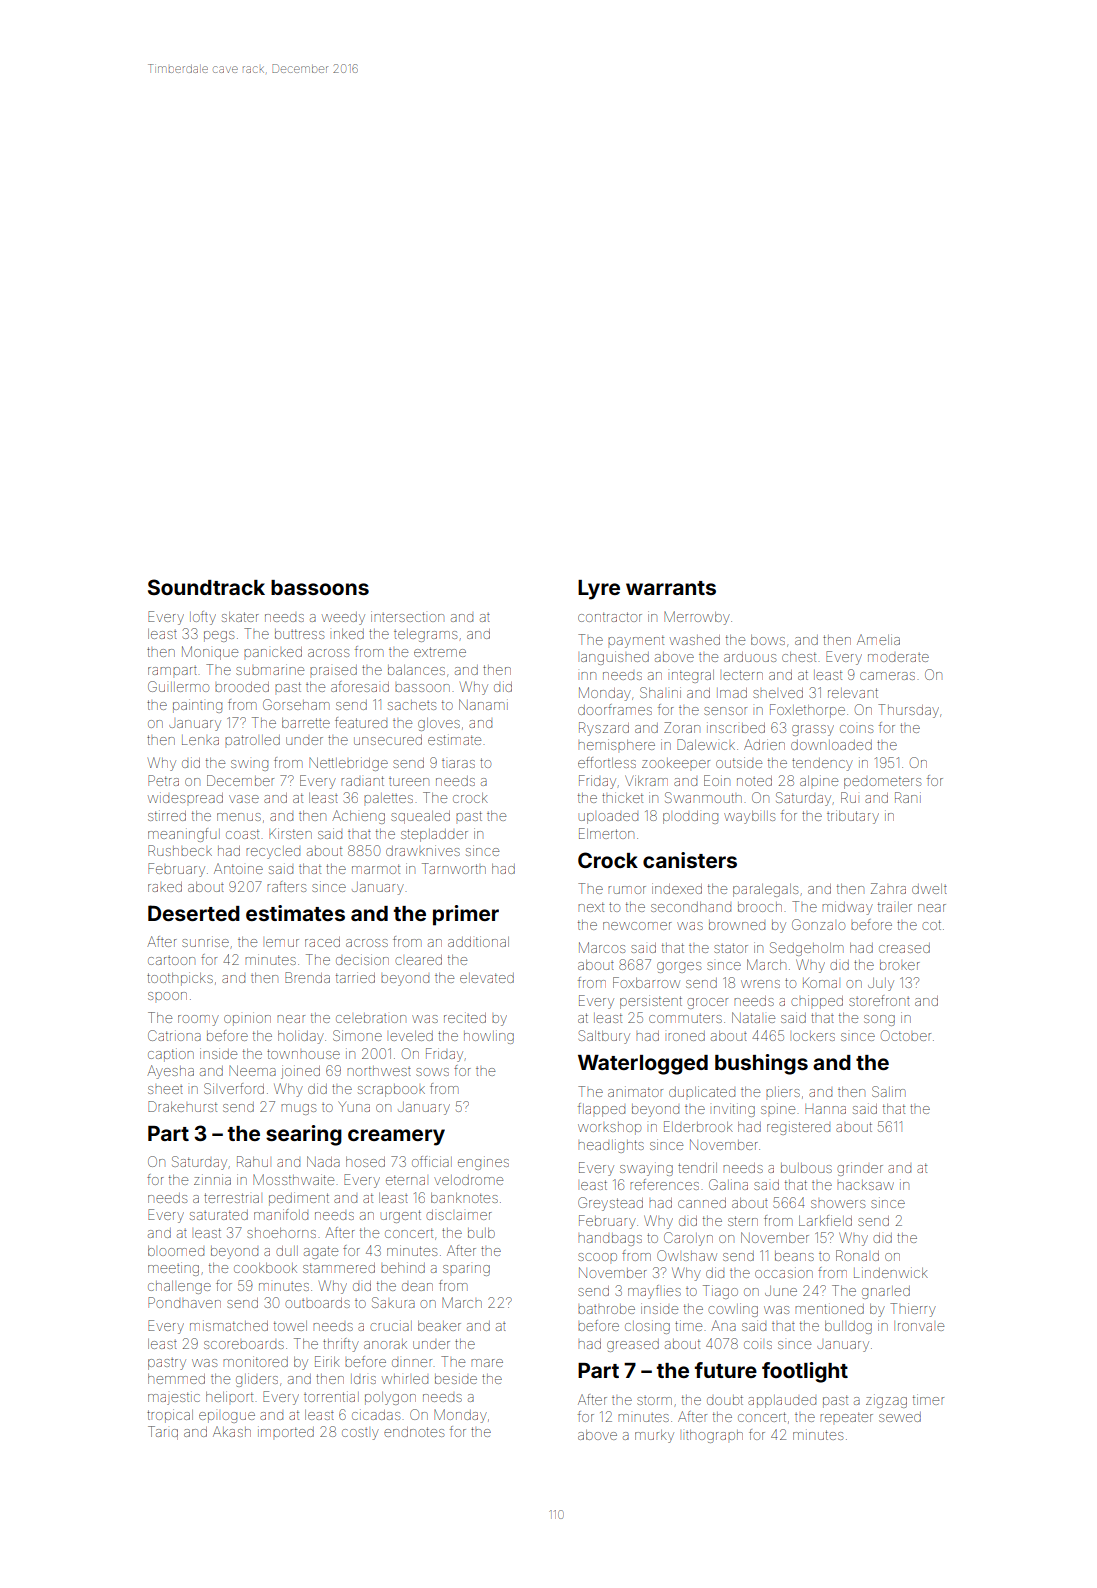 The width and height of the screenshot is (1097, 1588). I want to click on howling, so click(489, 1037).
